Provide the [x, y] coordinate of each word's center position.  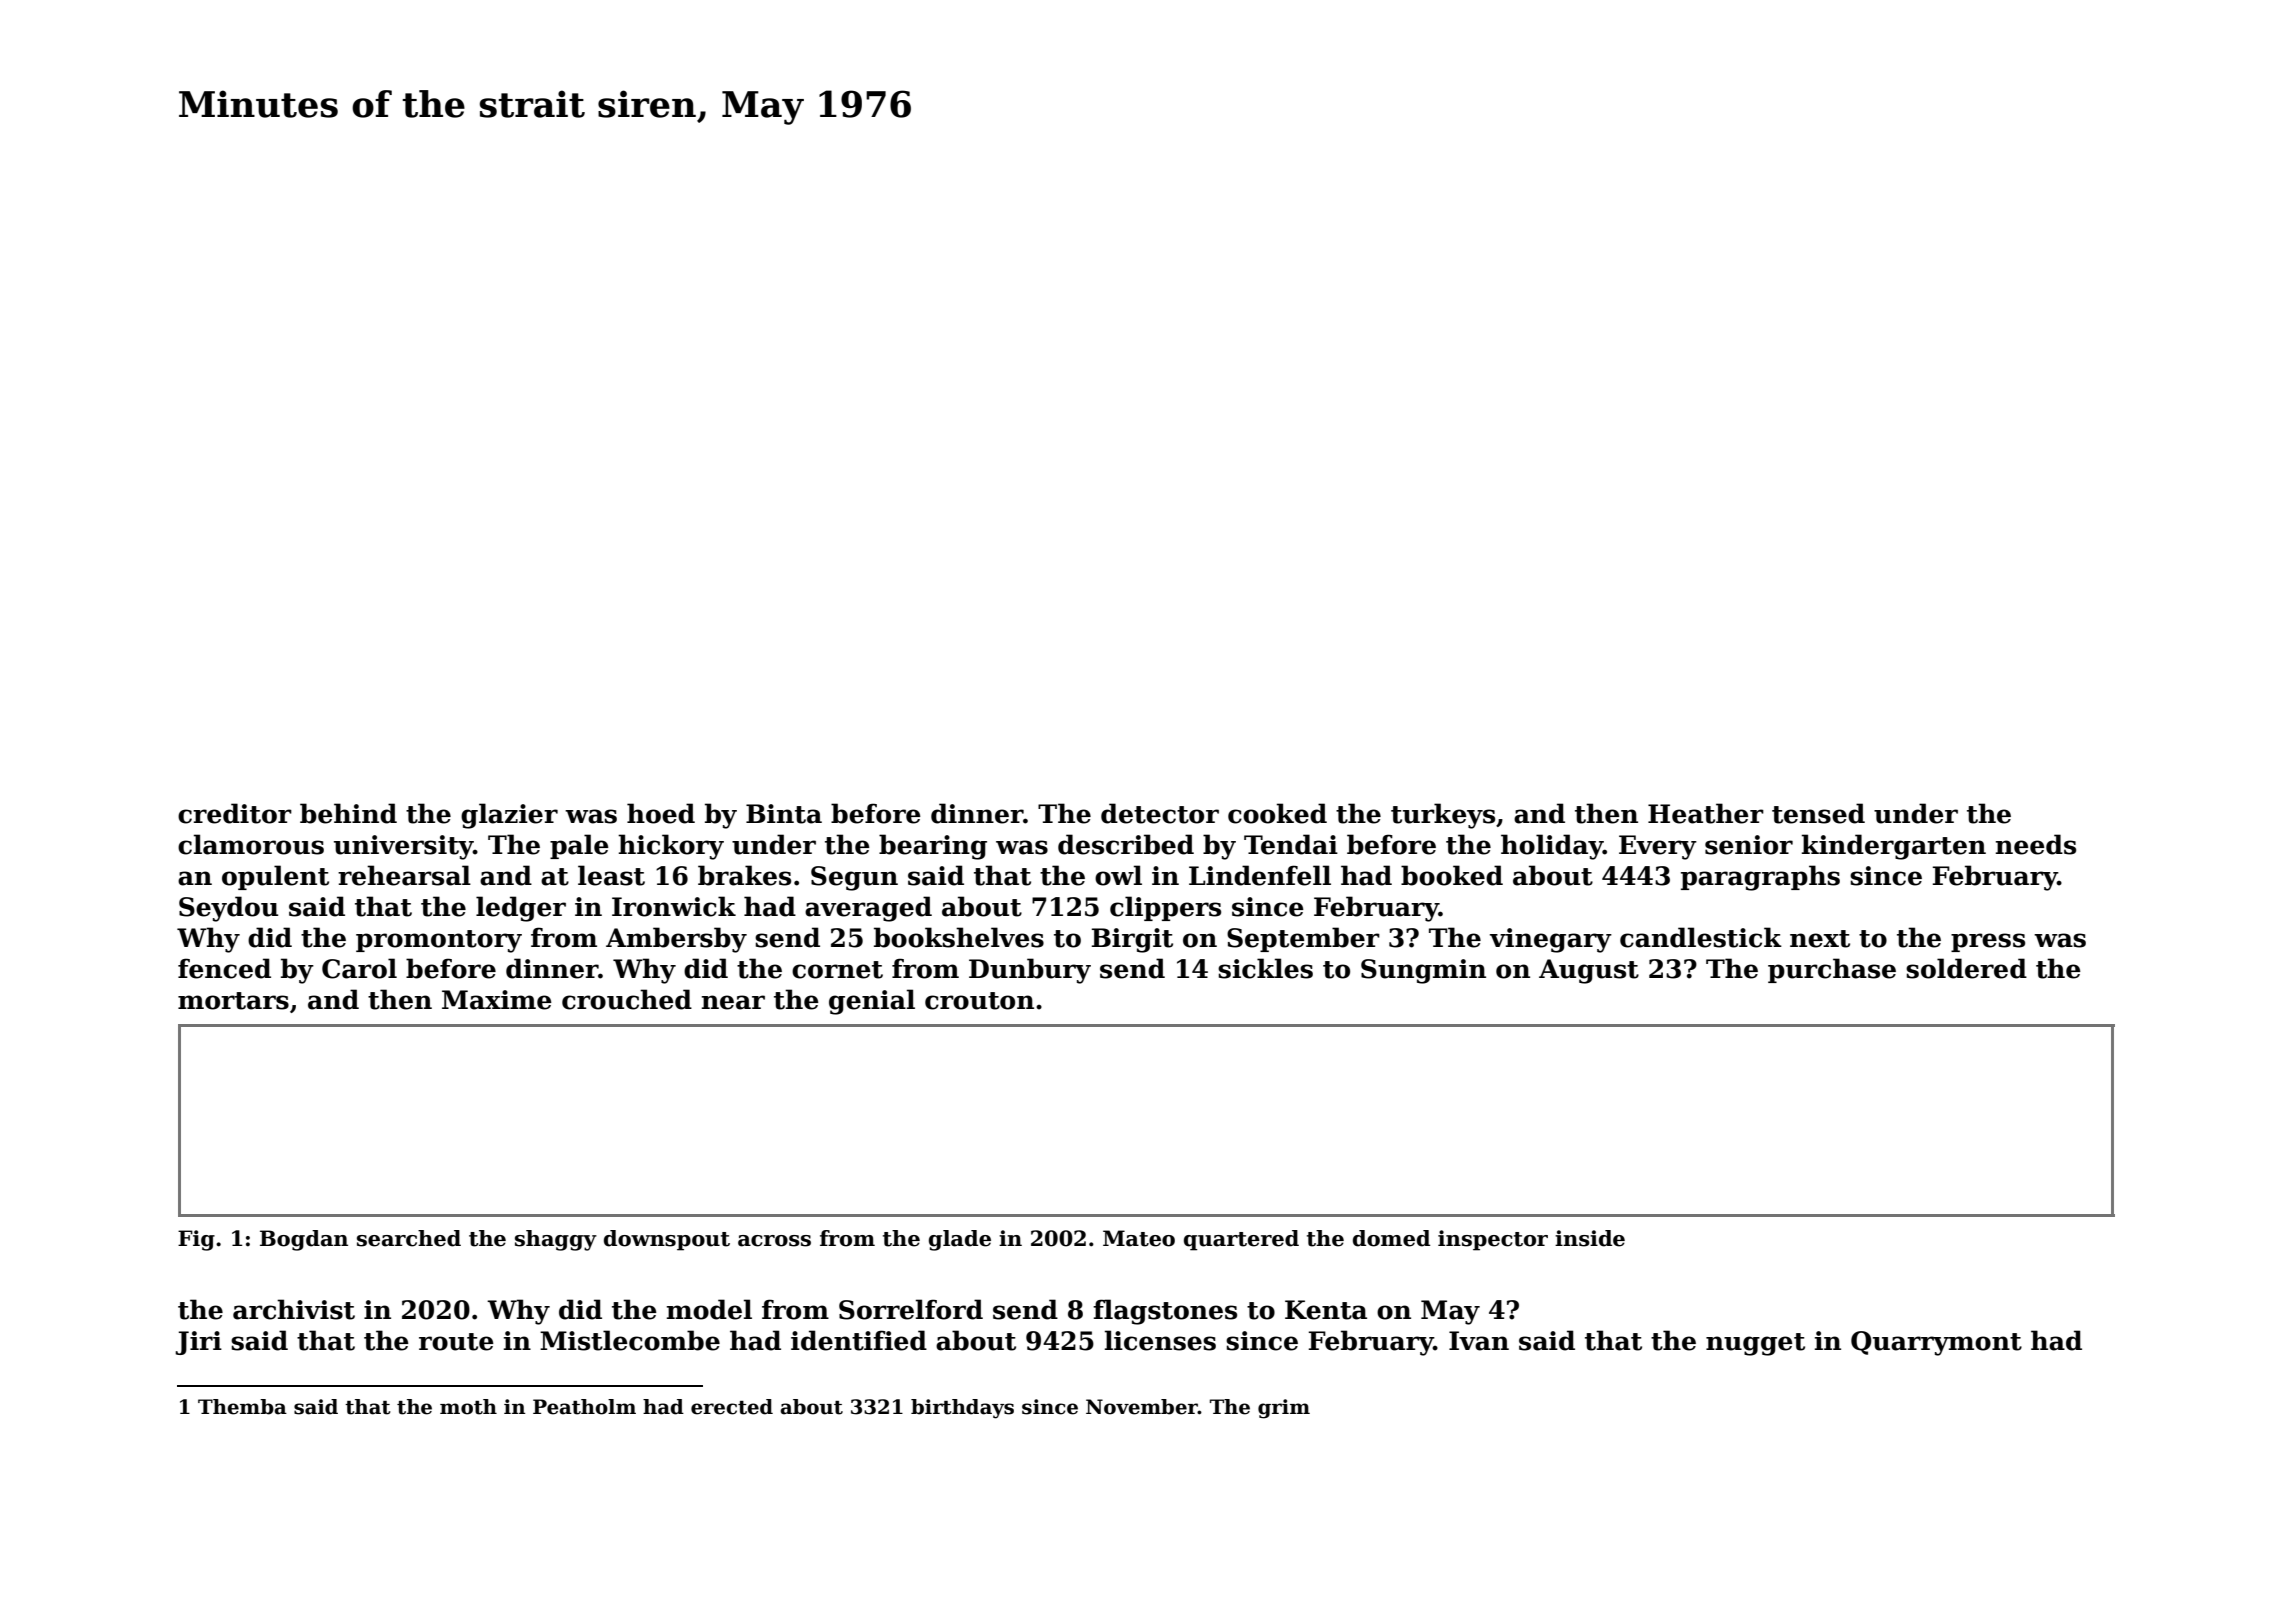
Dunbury [1030, 971]
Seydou [228, 909]
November [1142, 1407]
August [1589, 971]
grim [1284, 1409]
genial [872, 1002]
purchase [1832, 970]
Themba [242, 1407]
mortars [233, 1001]
